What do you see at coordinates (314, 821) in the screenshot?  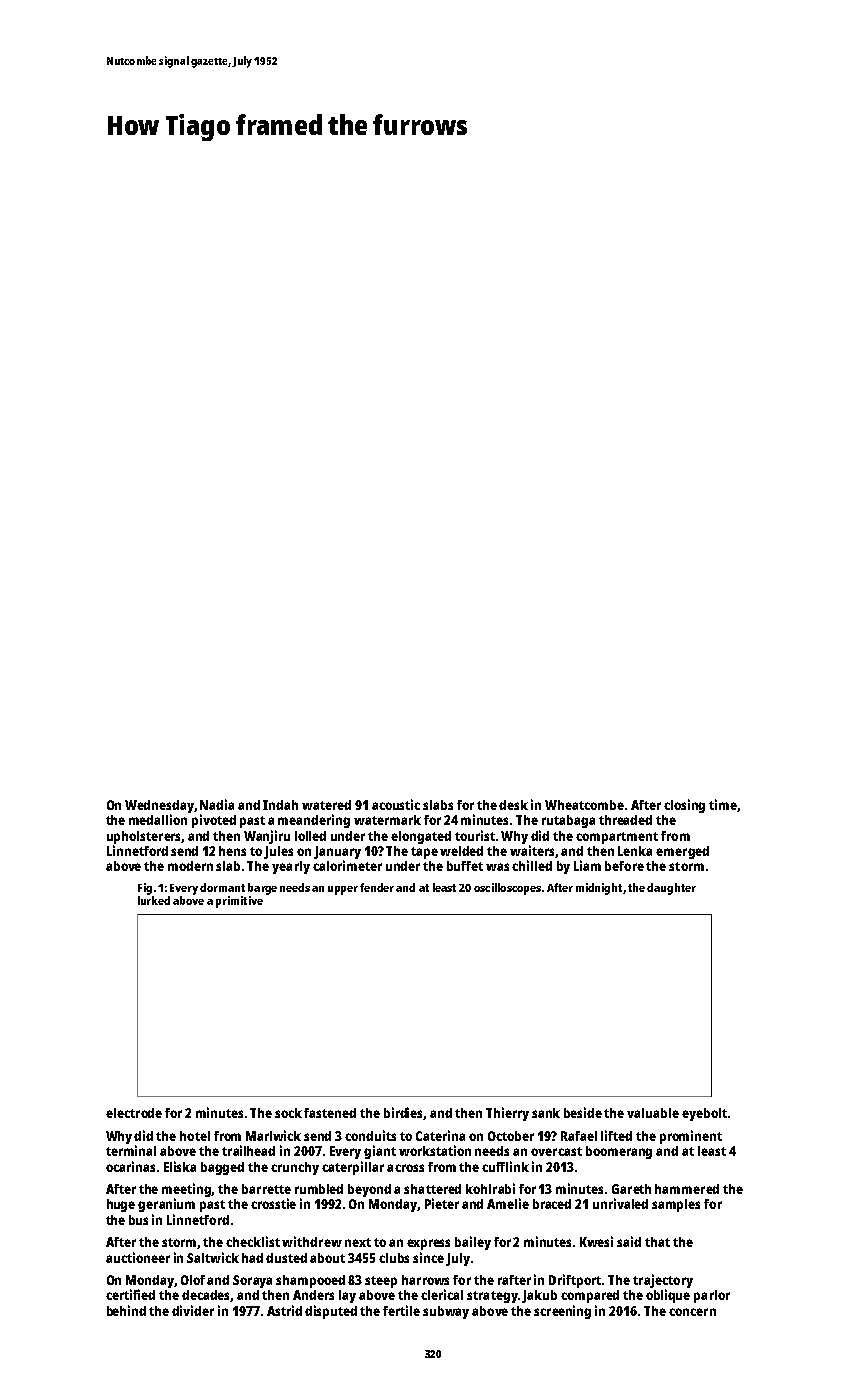 I see `meandering` at bounding box center [314, 821].
